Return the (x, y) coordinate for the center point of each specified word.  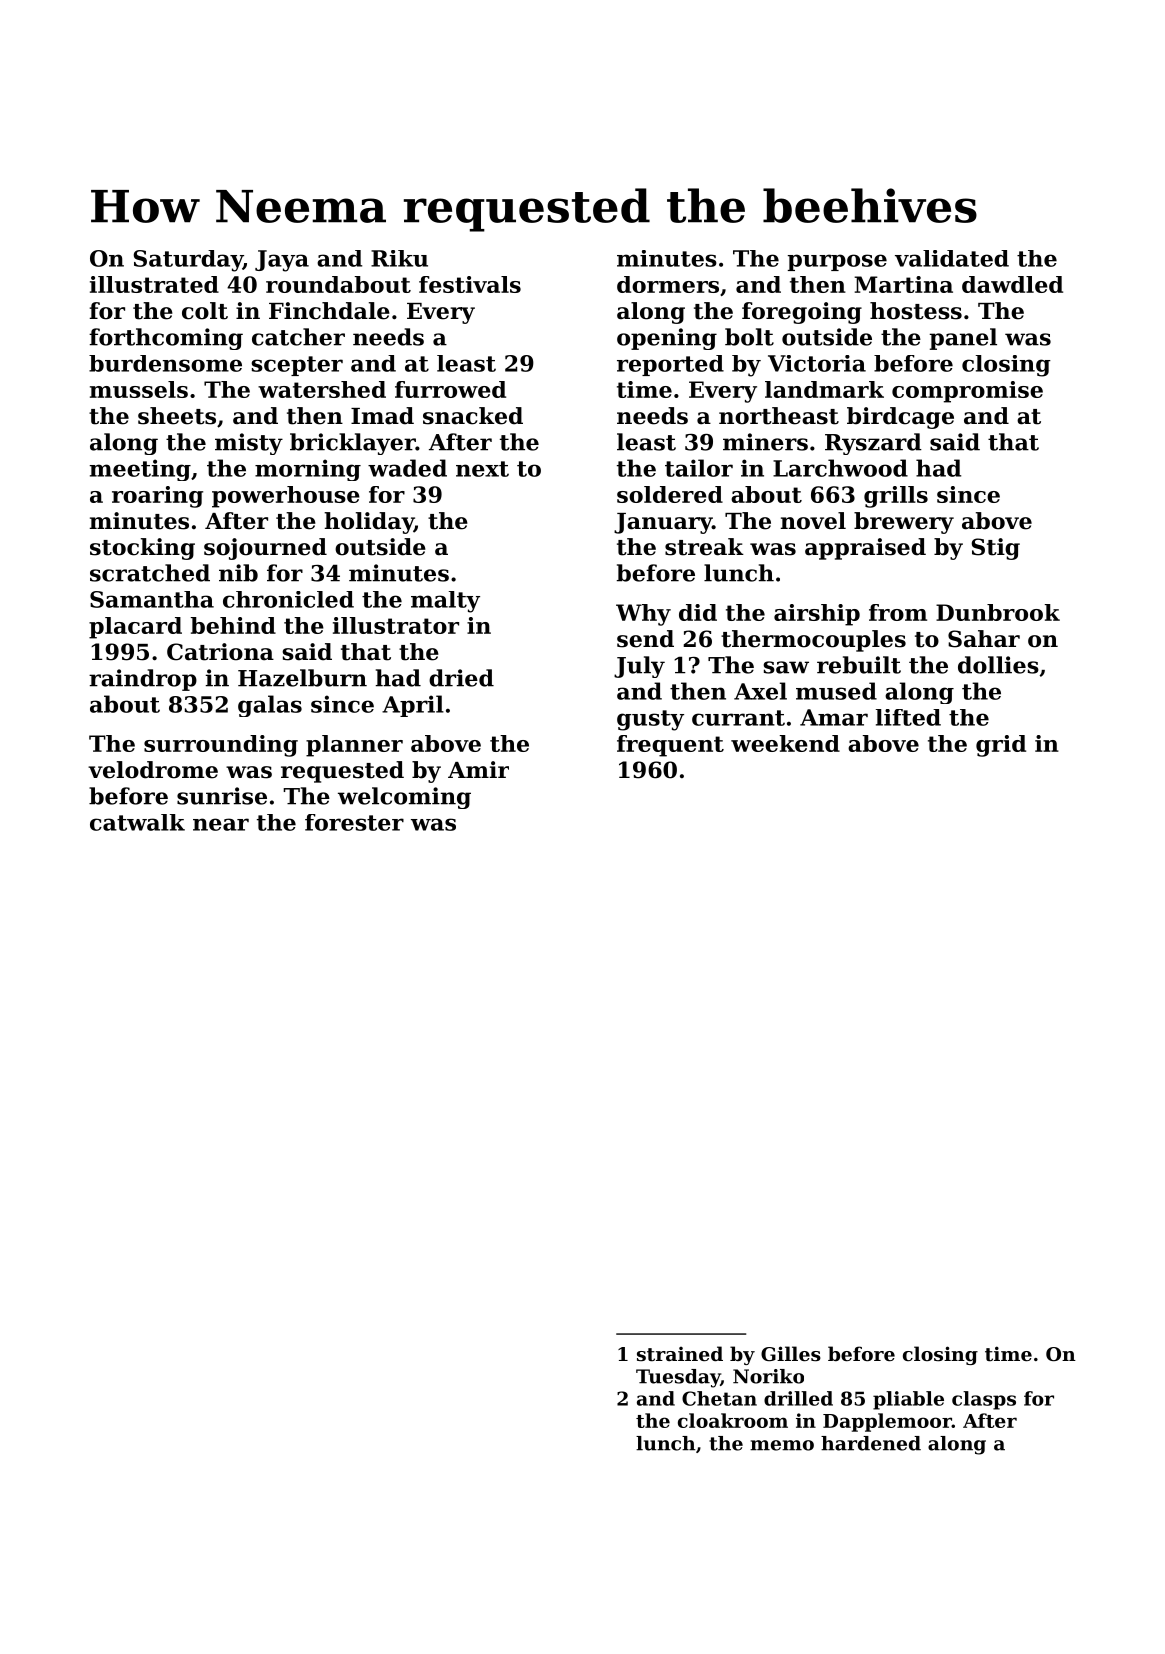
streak (704, 547)
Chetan (719, 1398)
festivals (470, 284)
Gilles (791, 1354)
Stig (995, 549)
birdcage (900, 418)
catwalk (137, 822)
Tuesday (678, 1378)
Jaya (282, 261)
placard (135, 628)
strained (680, 1354)
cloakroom (733, 1420)
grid (1001, 746)
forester (354, 822)
